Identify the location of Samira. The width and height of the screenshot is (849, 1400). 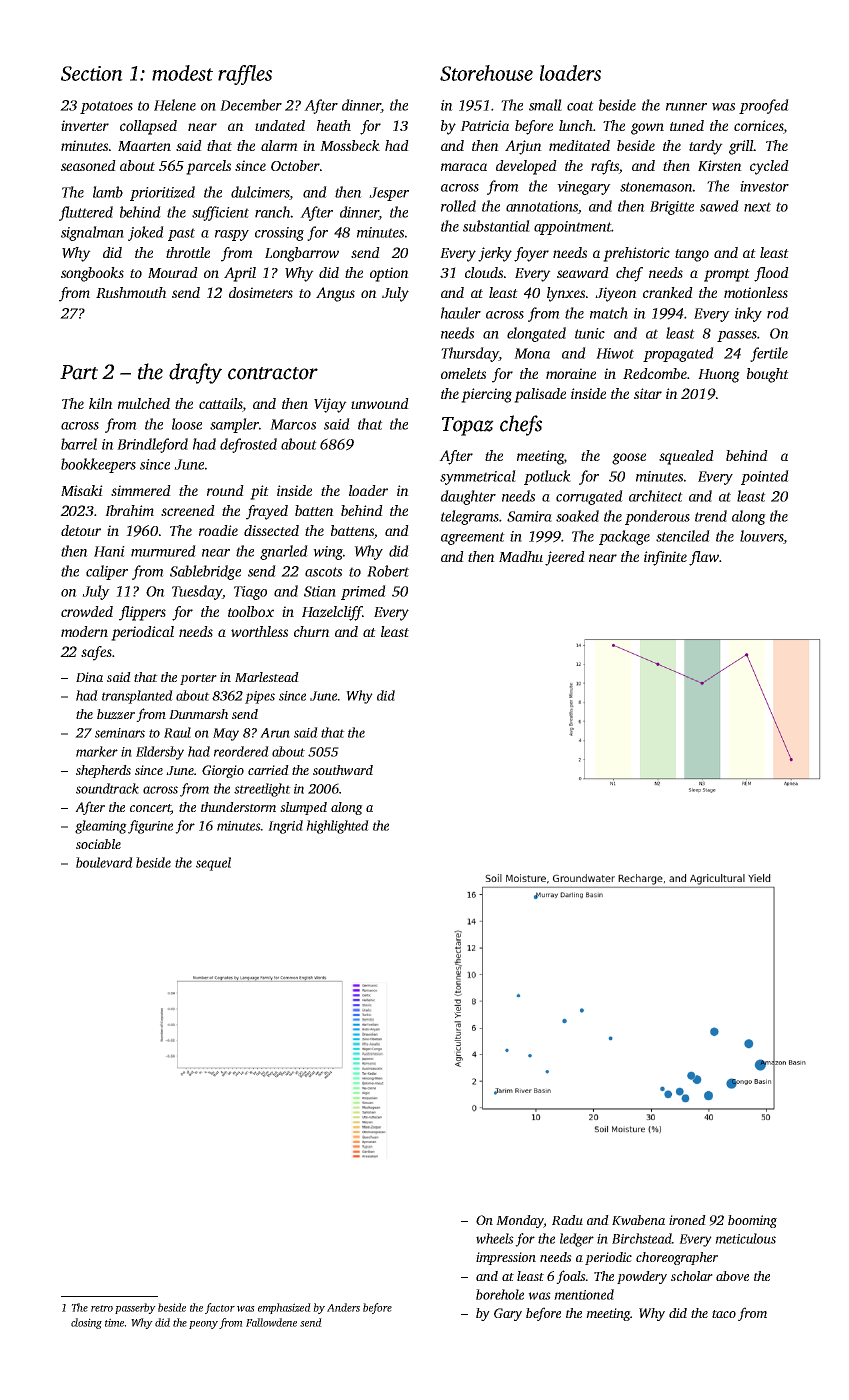
(529, 516).
